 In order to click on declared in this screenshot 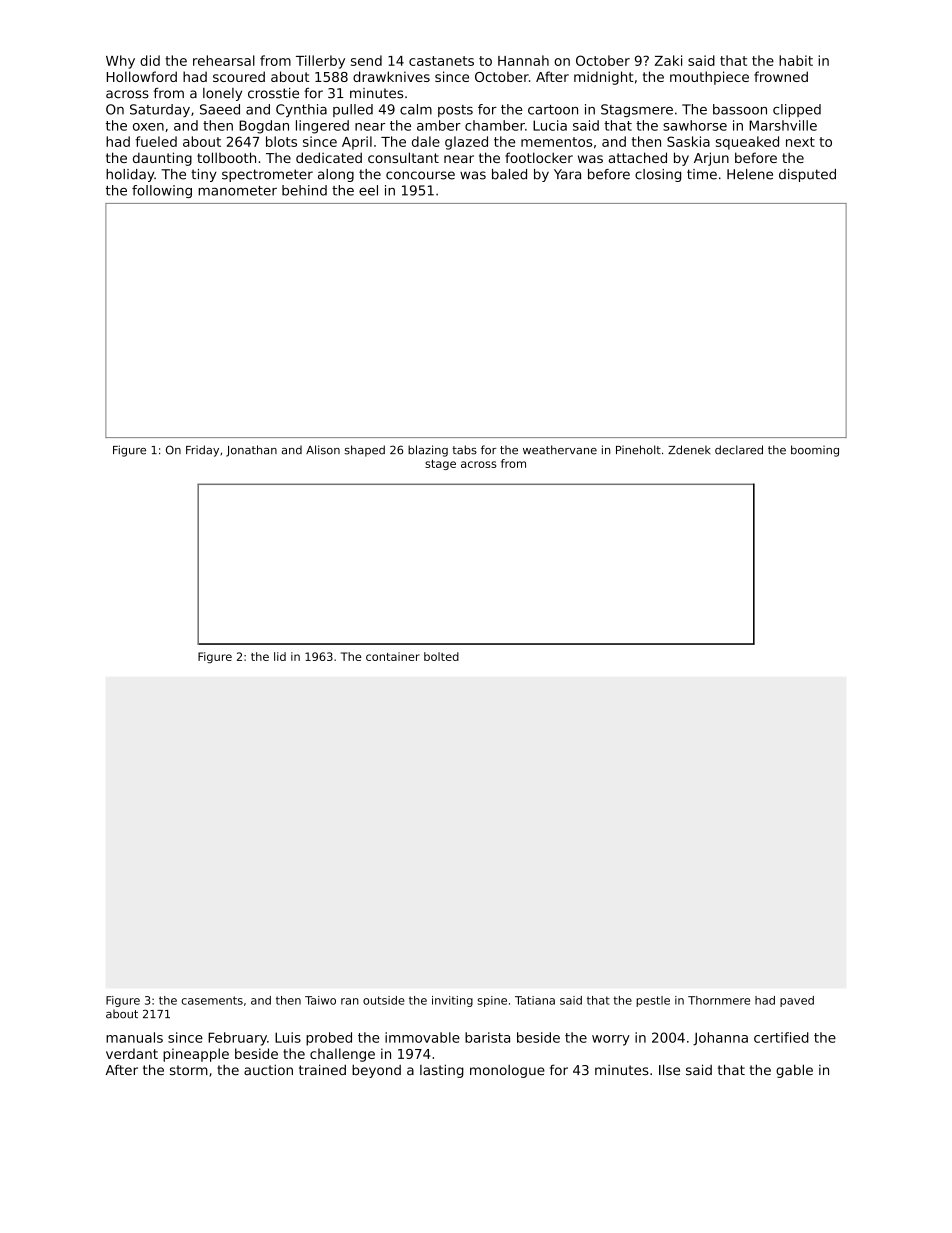, I will do `click(739, 450)`.
